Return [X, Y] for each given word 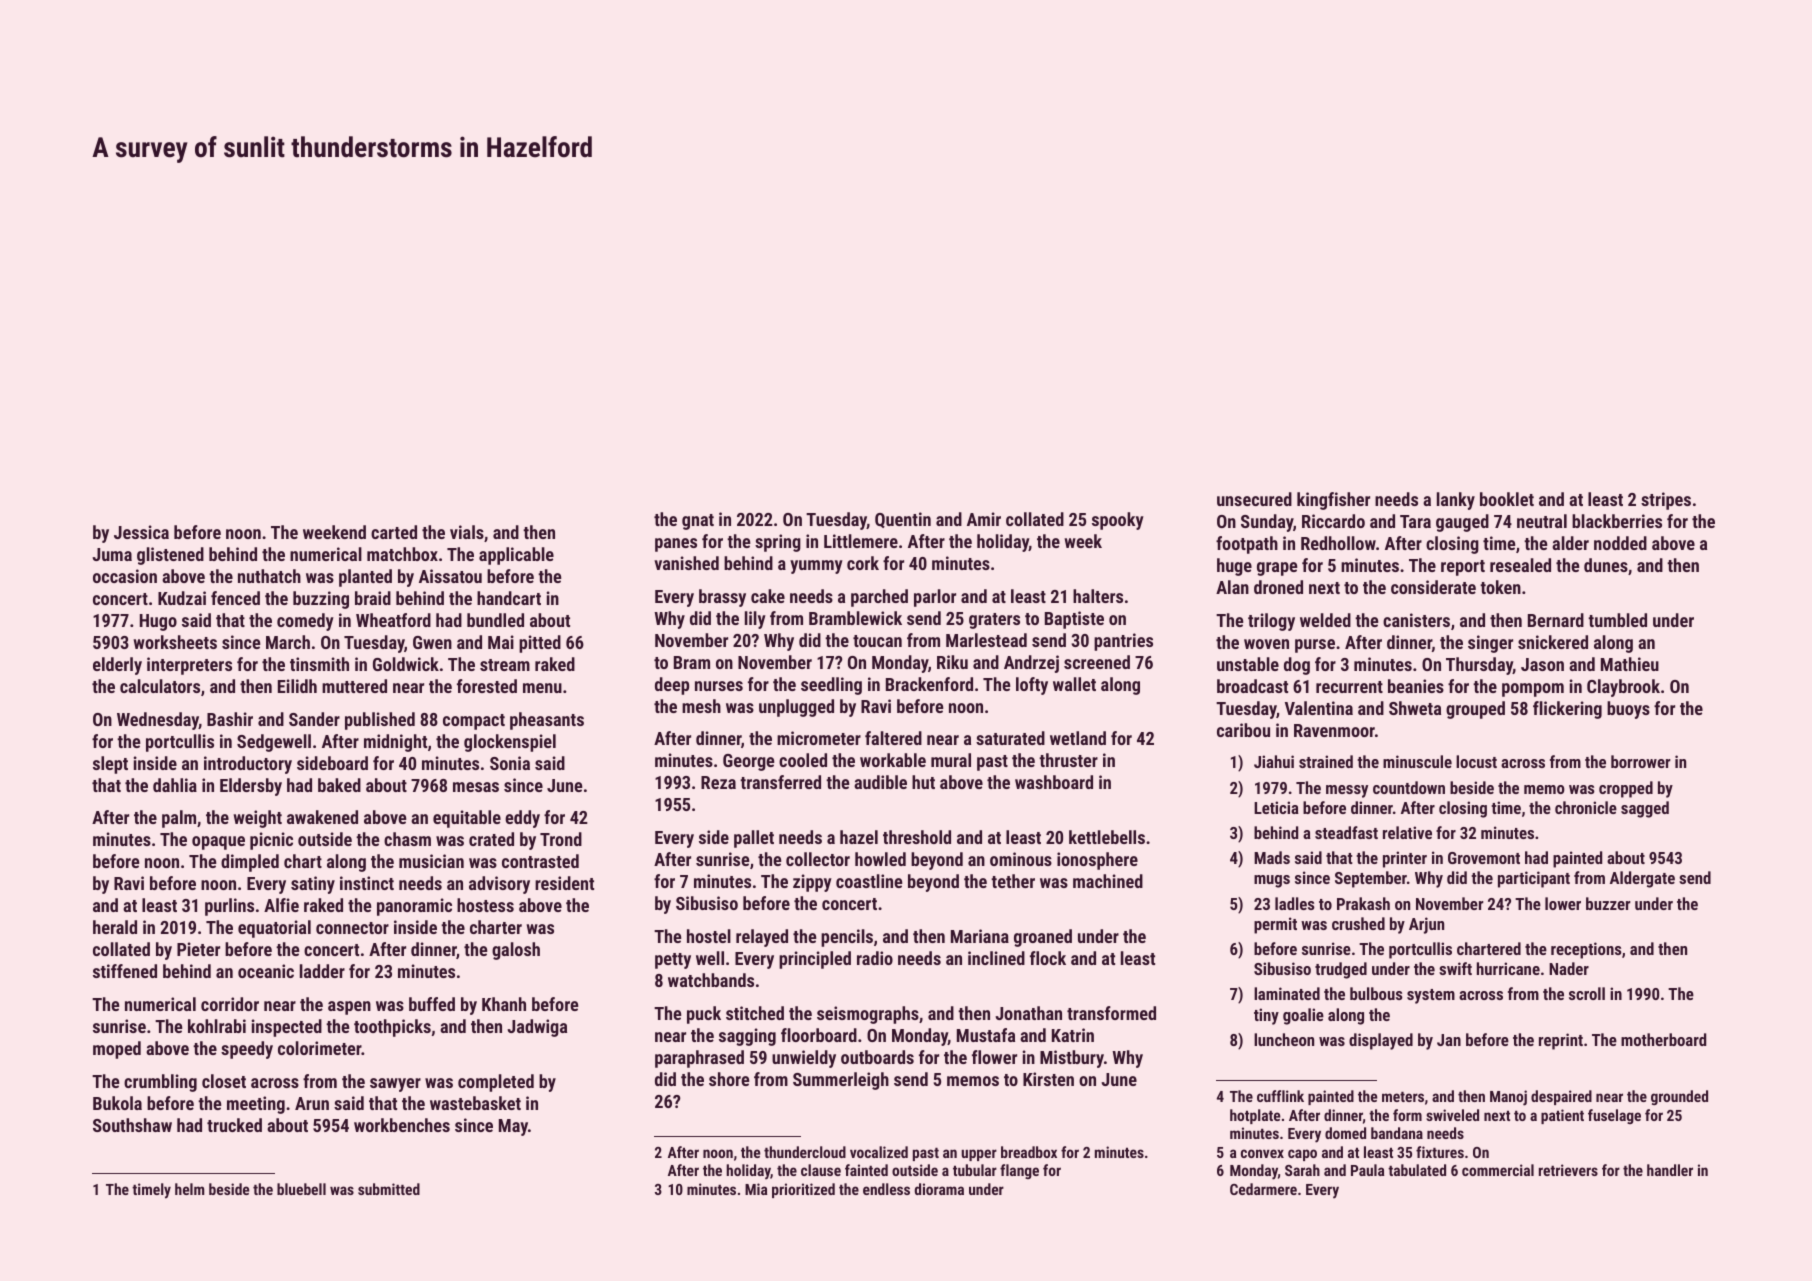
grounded [1679, 1097]
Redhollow [1338, 543]
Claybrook [1623, 688]
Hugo [158, 622]
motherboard [1663, 1039]
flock [1048, 958]
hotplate [1255, 1116]
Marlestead [986, 640]
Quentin [903, 520]
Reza [718, 782]
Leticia [1276, 807]
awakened [322, 817]
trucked [234, 1125]
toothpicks [392, 1028]
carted [394, 532]
